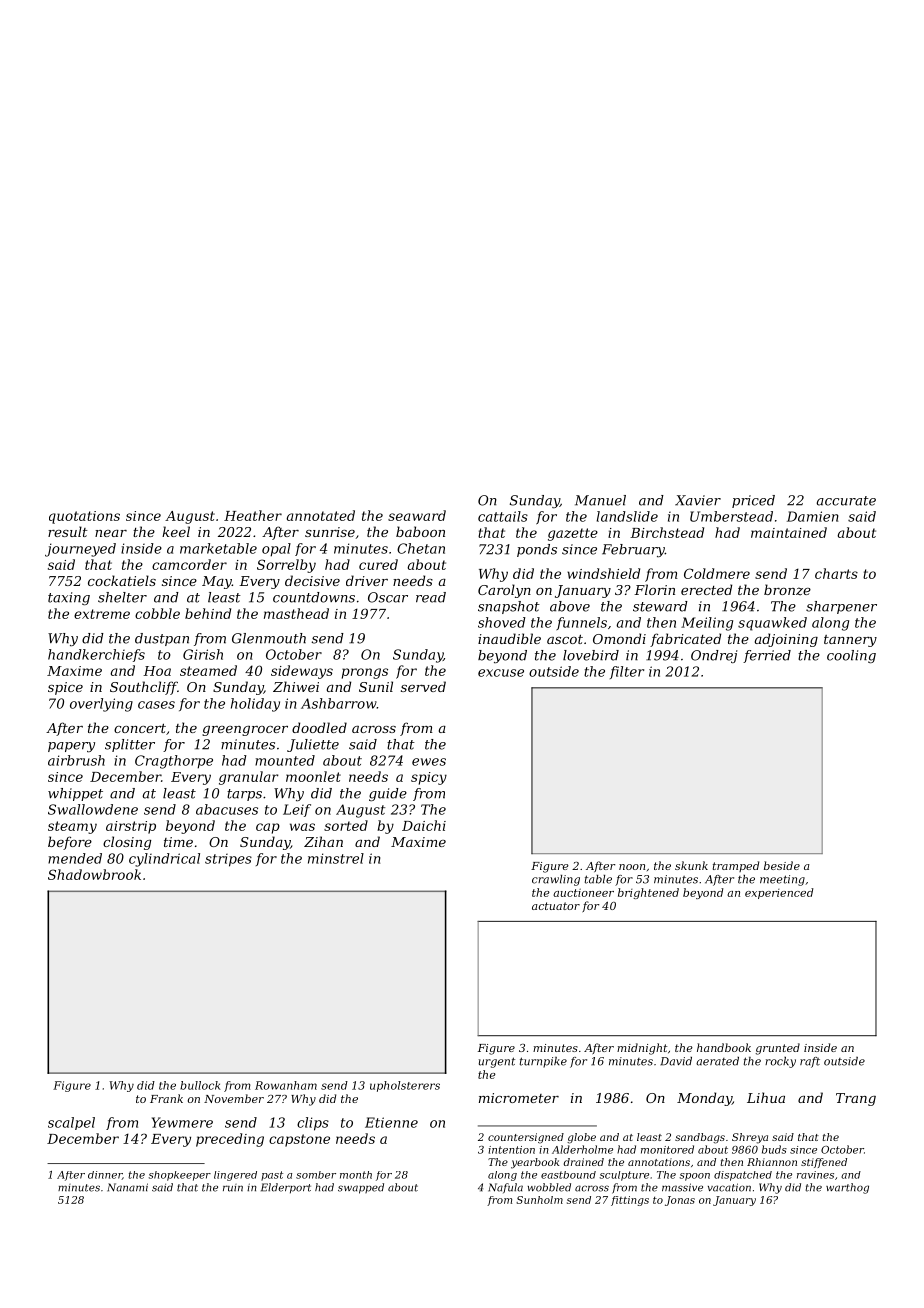  I want to click on bullock, so click(200, 1085).
